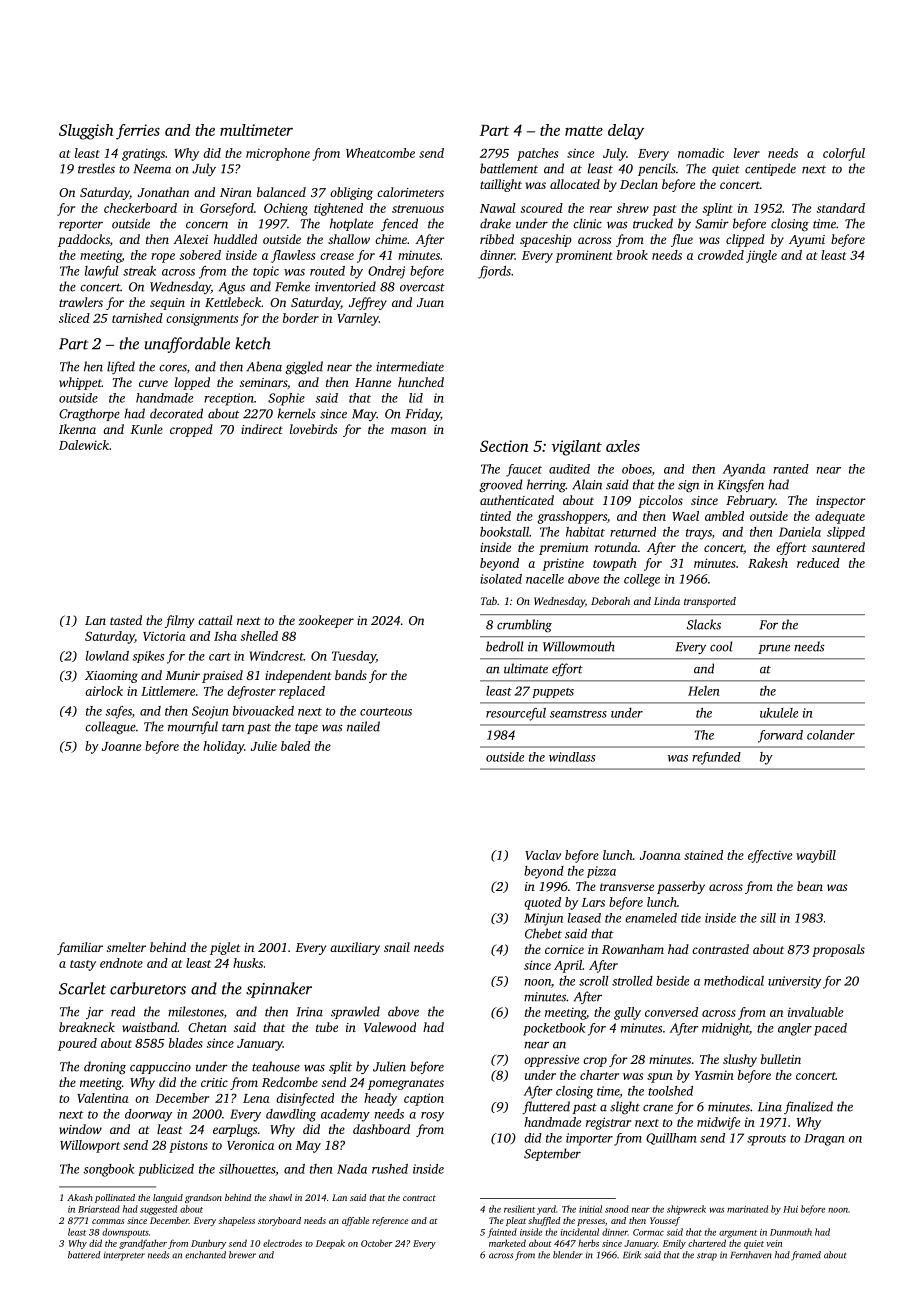 This image has height=1308, width=924. Describe the element at coordinates (584, 131) in the image. I see `matte` at that location.
